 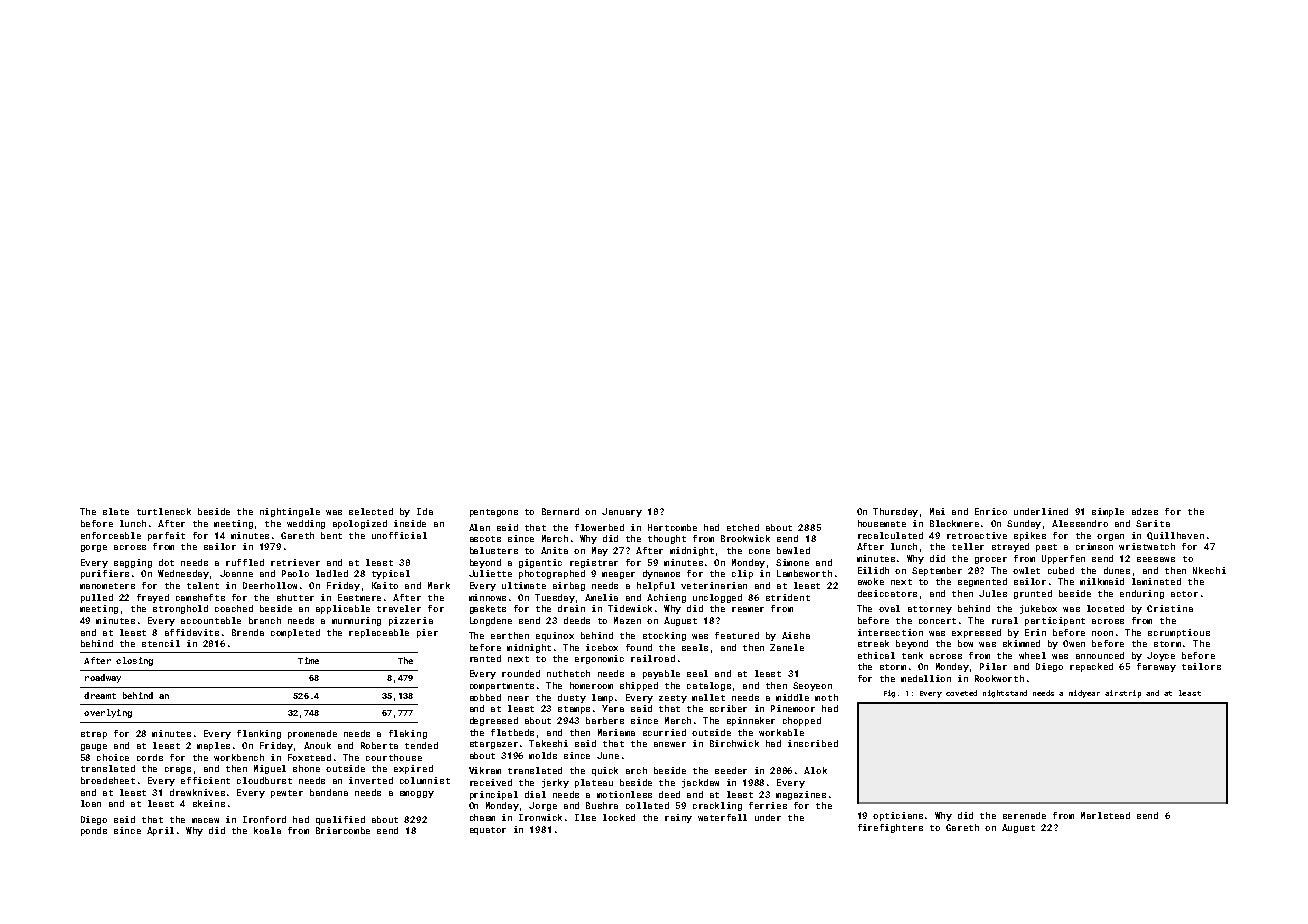 What do you see at coordinates (1145, 511) in the image?
I see `adzes` at bounding box center [1145, 511].
